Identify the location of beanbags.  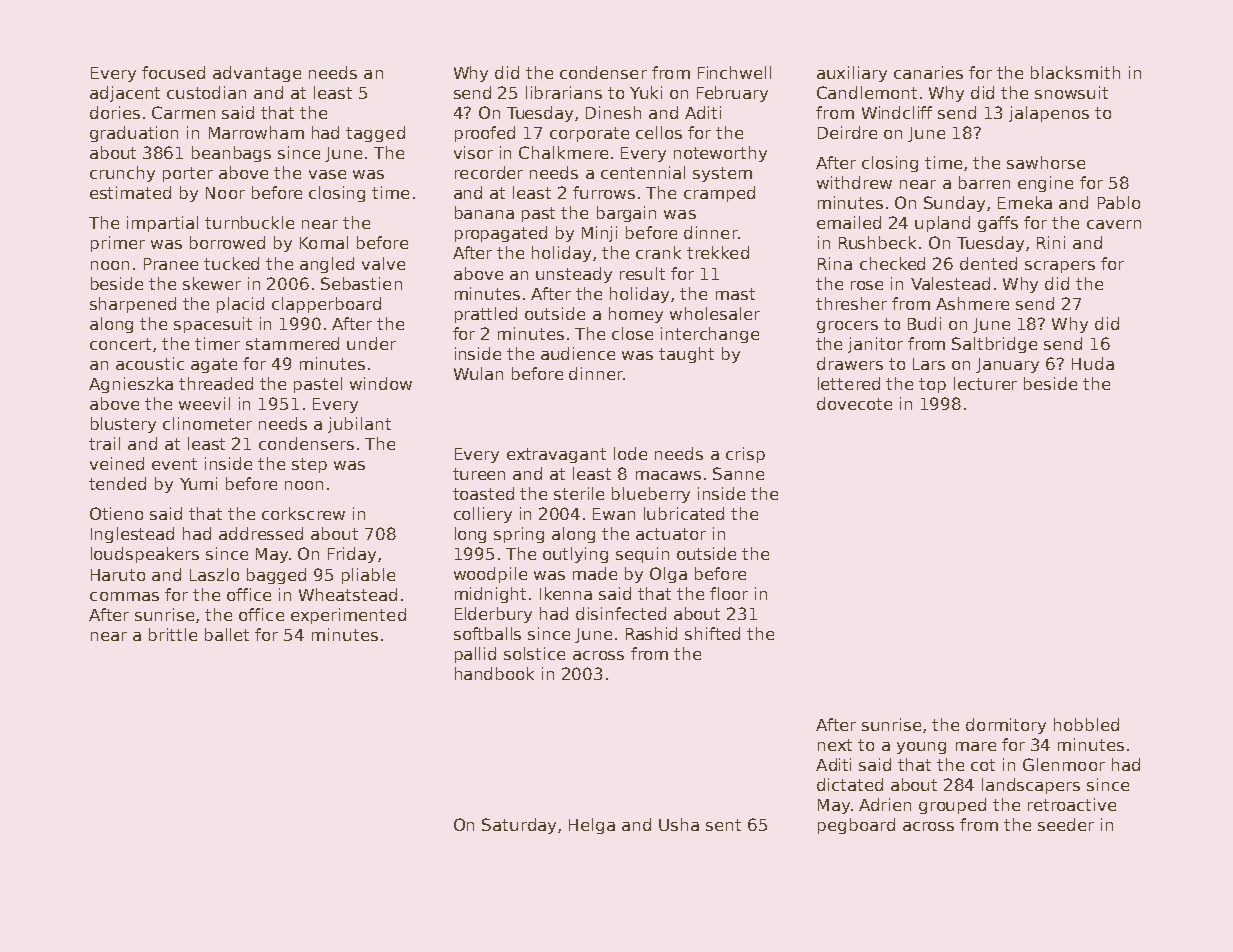
(231, 154).
